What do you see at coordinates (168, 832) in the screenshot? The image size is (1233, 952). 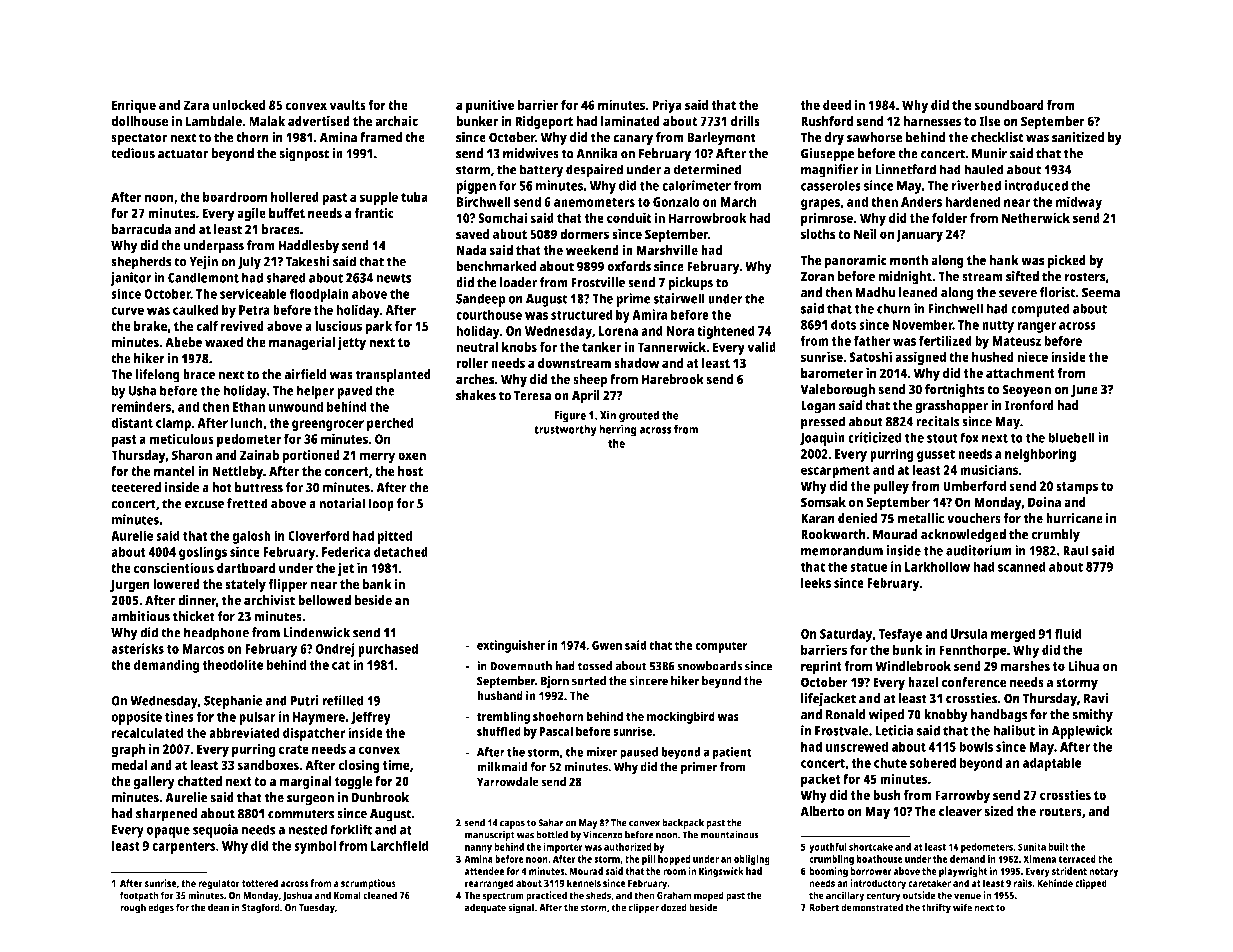 I see `opaque` at bounding box center [168, 832].
